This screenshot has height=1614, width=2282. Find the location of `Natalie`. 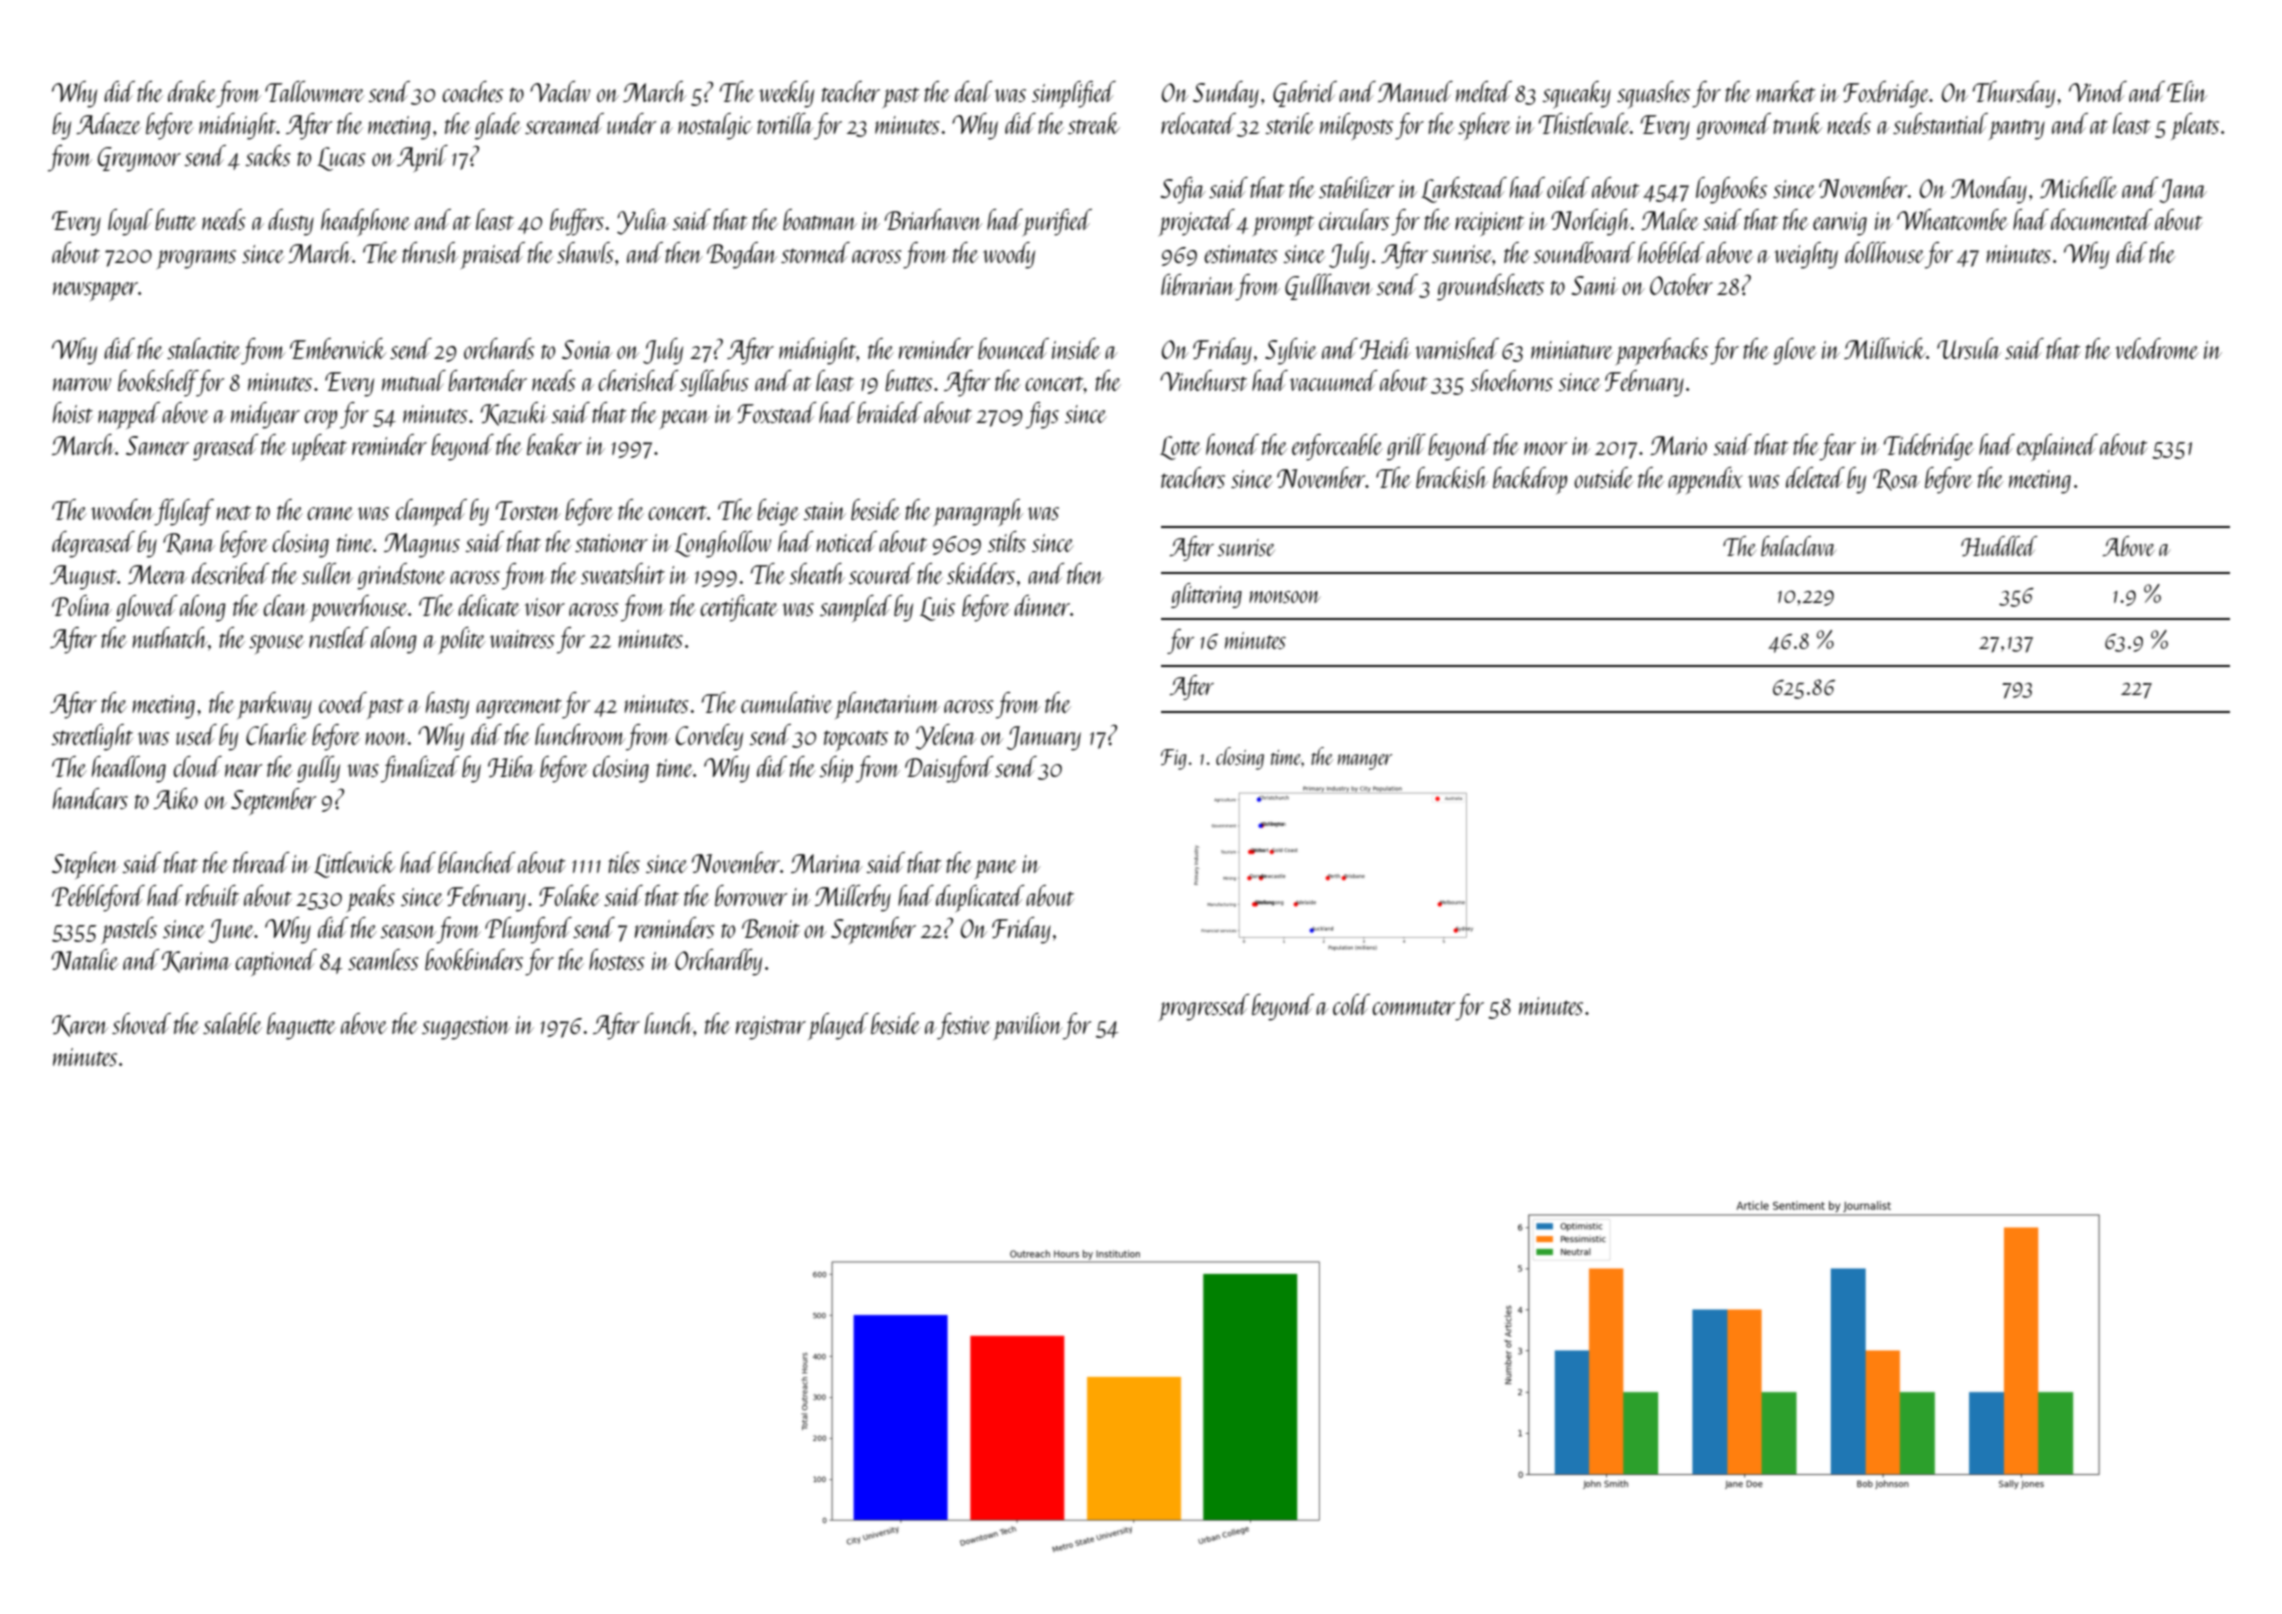

Natalie is located at coordinates (85, 959).
